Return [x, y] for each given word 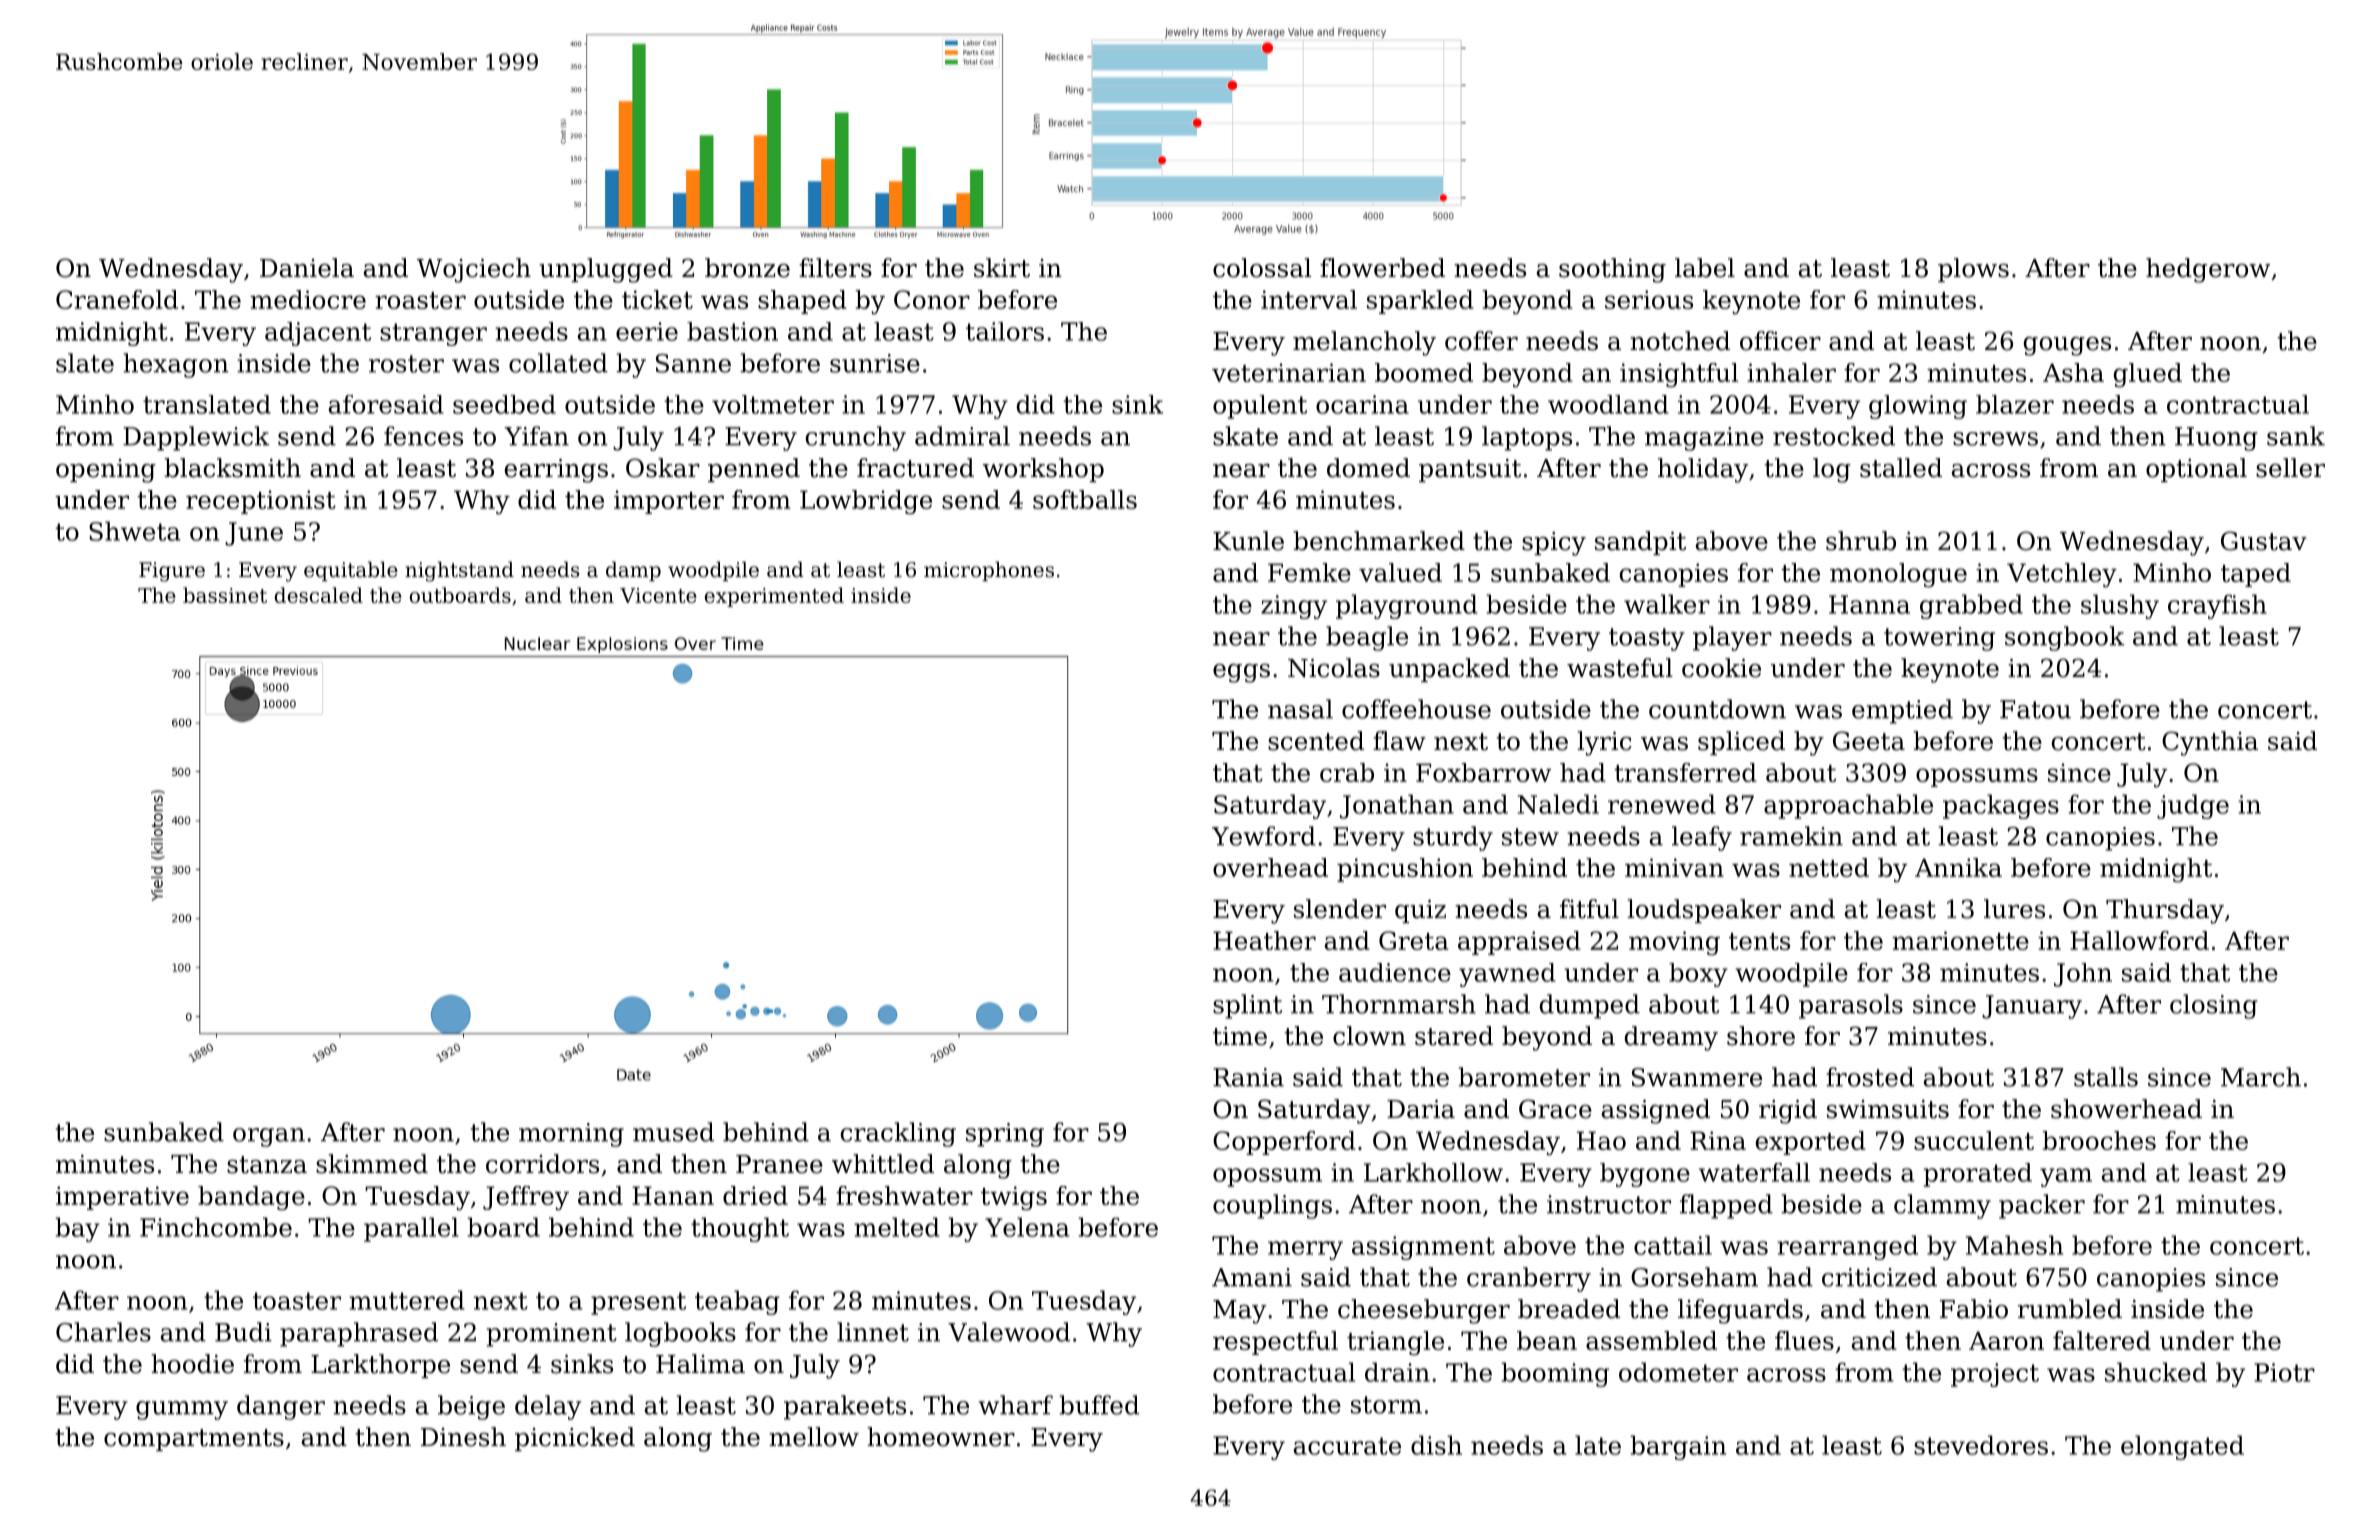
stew [1530, 837]
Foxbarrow [1483, 772]
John [2083, 975]
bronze [747, 268]
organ [269, 1137]
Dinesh [463, 1437]
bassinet [225, 595]
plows [1973, 270]
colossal [1262, 268]
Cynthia [2210, 743]
